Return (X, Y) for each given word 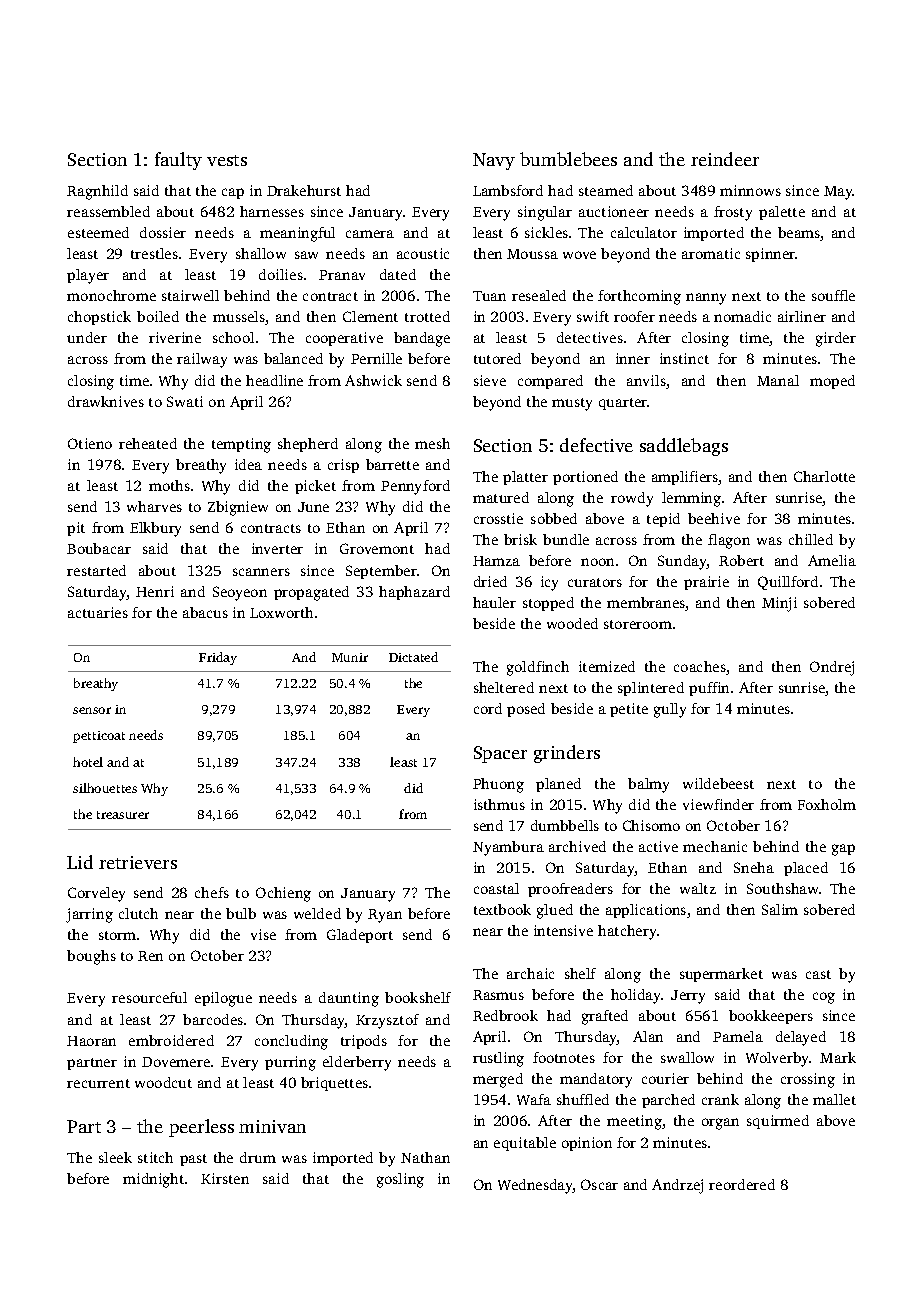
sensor (92, 710)
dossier (163, 232)
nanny (706, 299)
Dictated (413, 657)
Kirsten (225, 1178)
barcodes (213, 1019)
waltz (698, 888)
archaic (530, 973)
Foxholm (827, 804)
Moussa (532, 254)
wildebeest (718, 783)
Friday (218, 658)
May (838, 193)
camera (370, 234)
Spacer (500, 754)
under (87, 337)
